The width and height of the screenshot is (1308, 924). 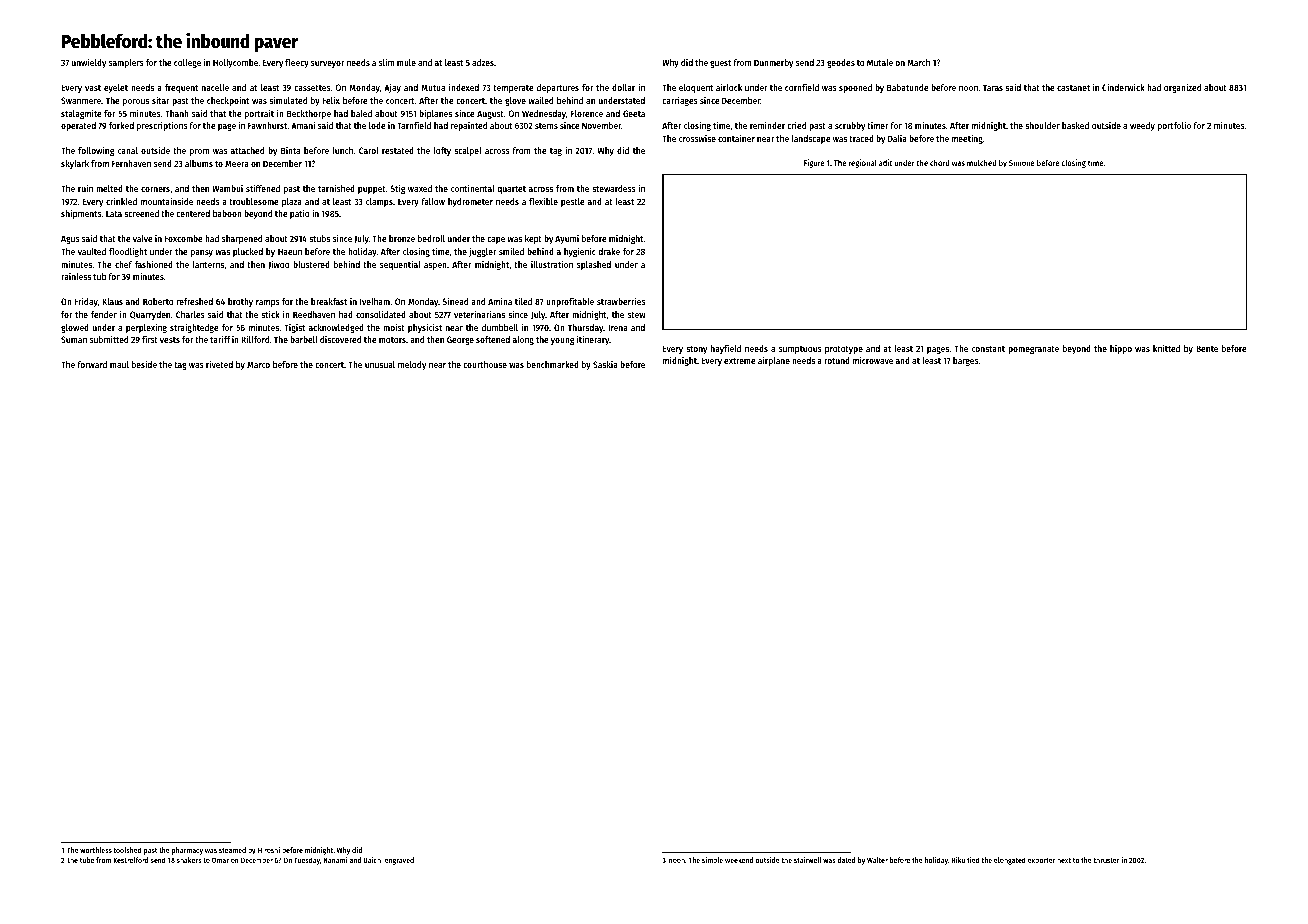 What do you see at coordinates (268, 303) in the screenshot?
I see `ramps` at bounding box center [268, 303].
